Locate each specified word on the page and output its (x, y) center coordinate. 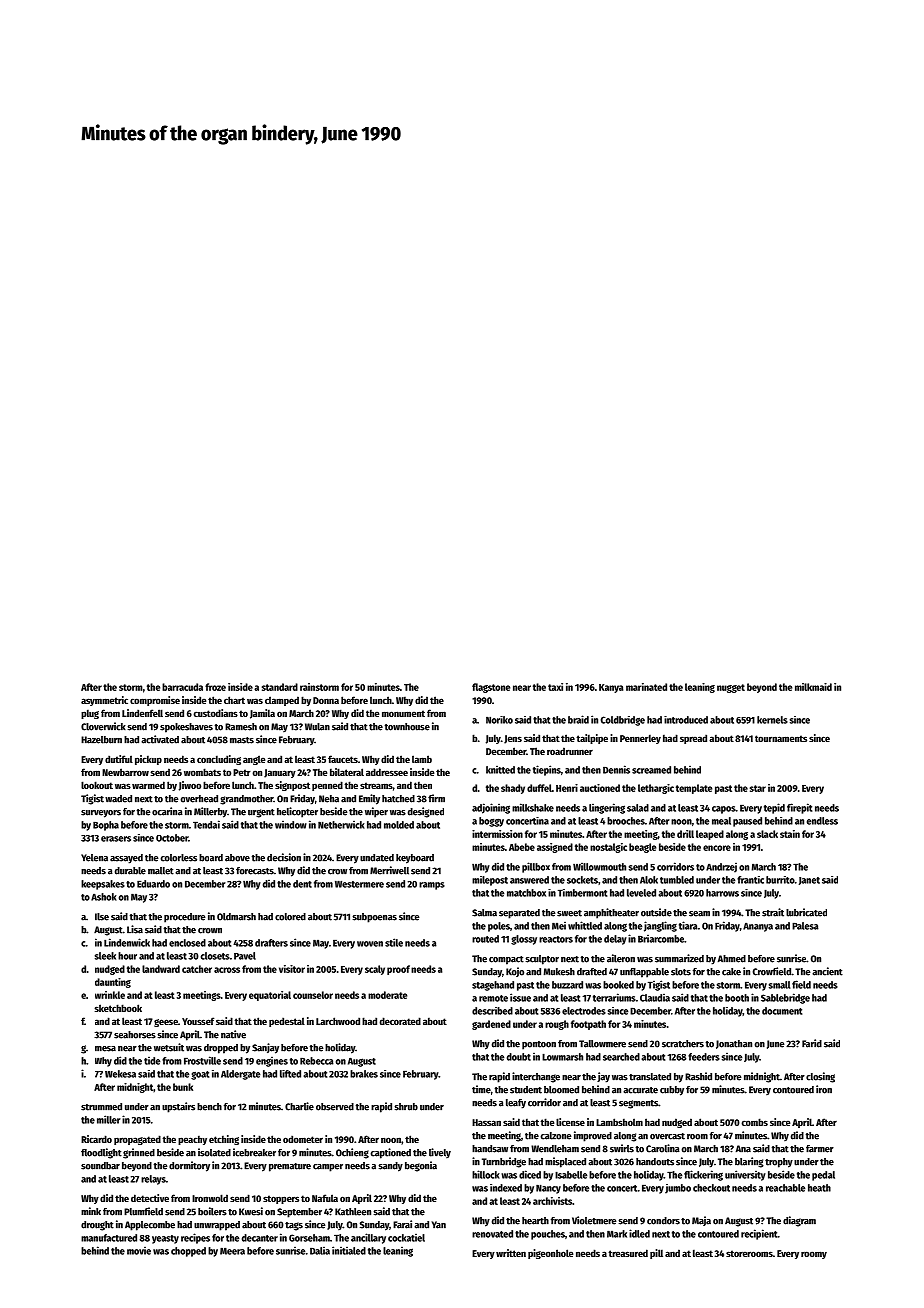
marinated (646, 687)
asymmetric (104, 701)
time (481, 1089)
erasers (116, 839)
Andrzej (721, 868)
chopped (188, 1252)
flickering (703, 1175)
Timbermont (582, 893)
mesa (105, 1049)
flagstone (491, 688)
